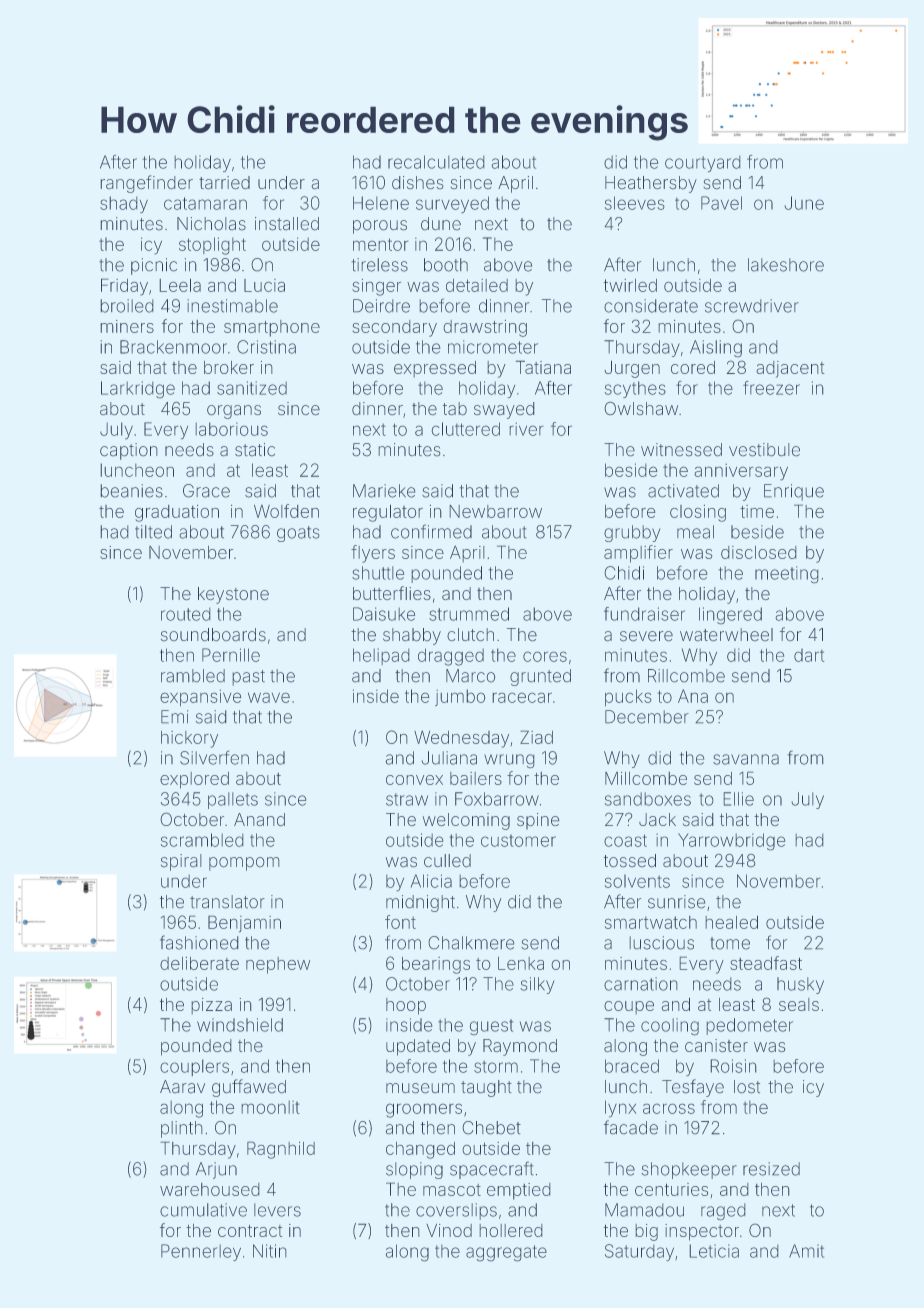 The width and height of the document is (924, 1308). Describe the element at coordinates (138, 390) in the document. I see `Larkridge` at that location.
